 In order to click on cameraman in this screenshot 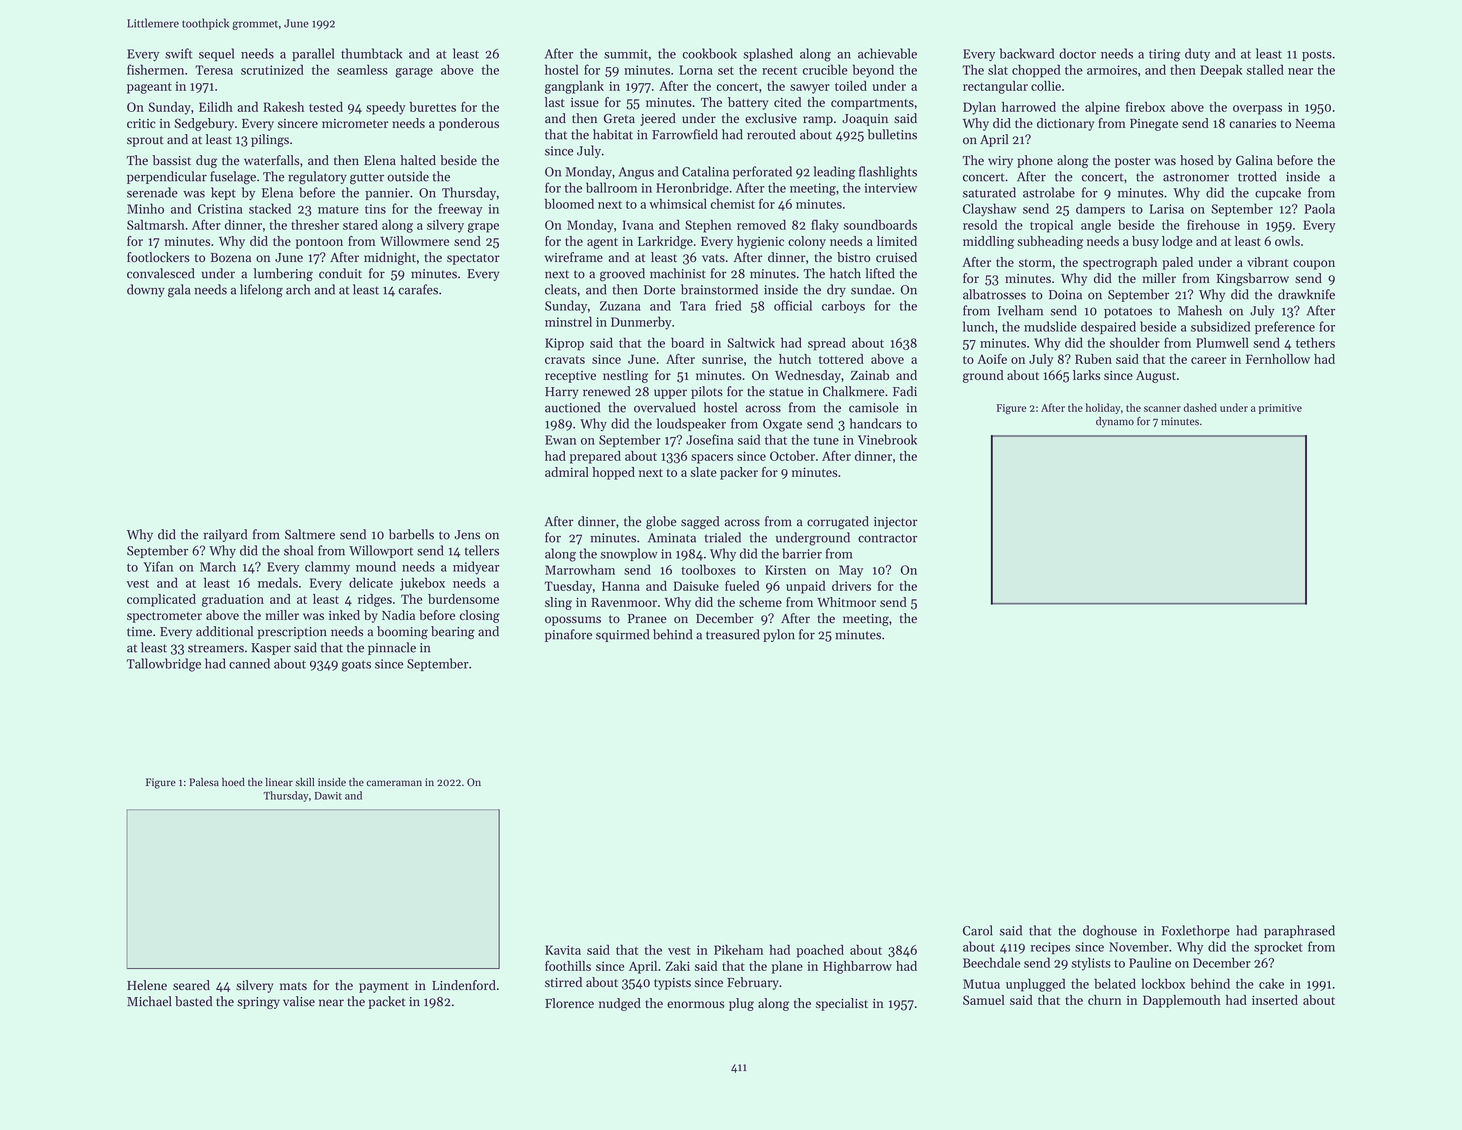, I will do `click(394, 783)`.
